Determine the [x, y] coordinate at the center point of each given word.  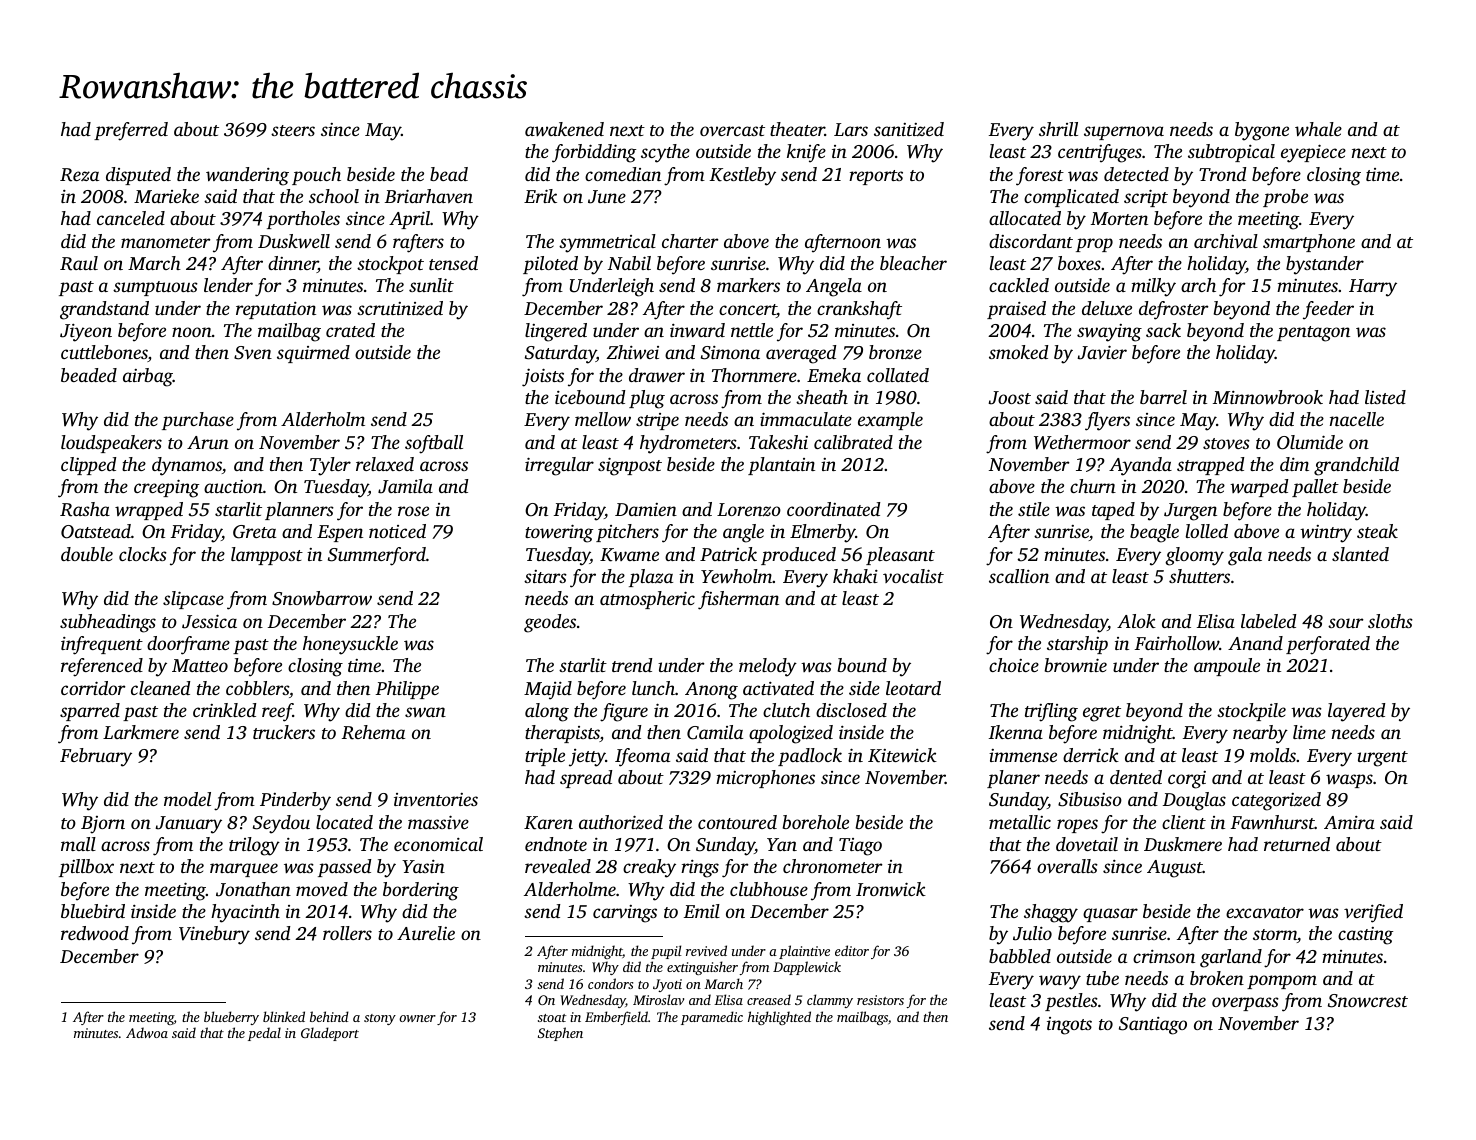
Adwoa [147, 1032]
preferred [131, 131]
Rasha [85, 509]
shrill [1058, 129]
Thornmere [754, 375]
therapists [562, 734]
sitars [545, 576]
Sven [253, 353]
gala [1245, 556]
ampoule [1227, 667]
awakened [564, 129]
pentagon [1313, 334]
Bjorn [103, 825]
